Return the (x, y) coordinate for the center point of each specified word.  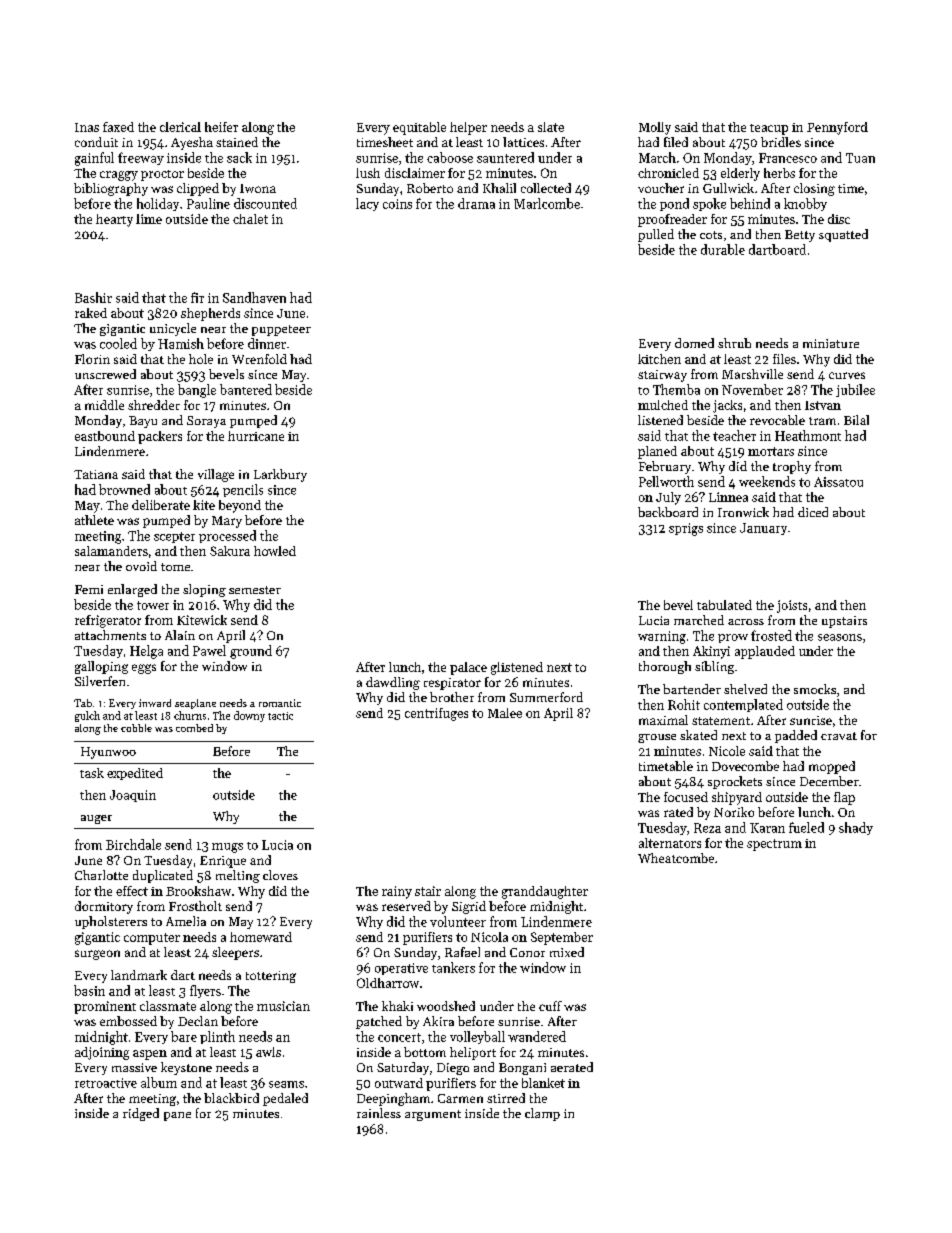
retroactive (106, 1083)
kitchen (659, 359)
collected (546, 188)
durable (723, 249)
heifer (221, 127)
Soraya (206, 422)
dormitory (104, 907)
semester (255, 590)
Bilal (856, 420)
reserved (406, 906)
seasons (840, 637)
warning (662, 637)
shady (856, 828)
